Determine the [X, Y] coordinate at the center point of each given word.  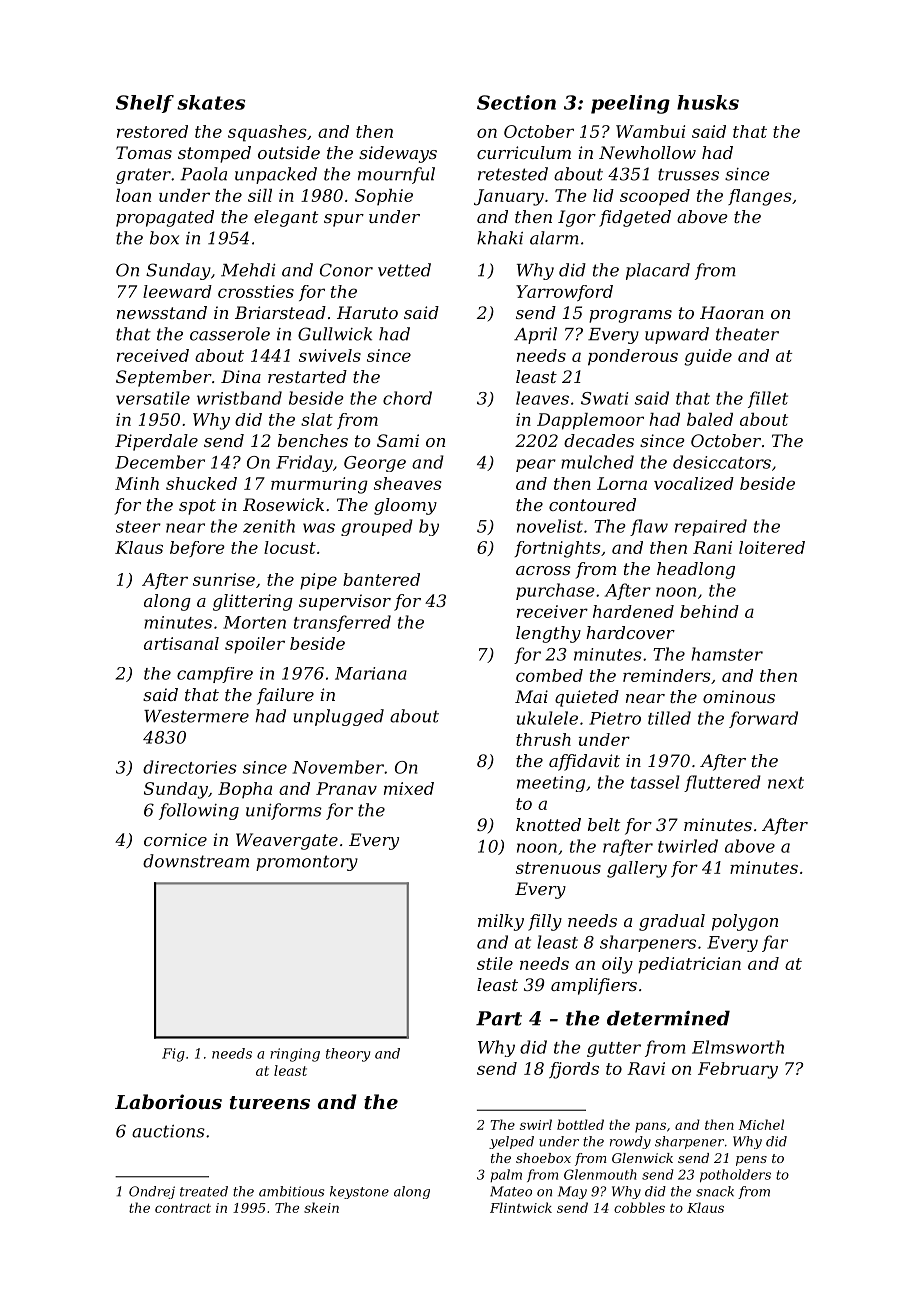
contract [183, 1208]
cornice [175, 839]
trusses [688, 174]
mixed [409, 788]
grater [143, 176]
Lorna [622, 483]
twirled [688, 846]
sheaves [408, 483]
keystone [359, 1192]
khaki [500, 238]
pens [751, 1161]
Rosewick [283, 504]
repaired [711, 527]
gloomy [405, 506]
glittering [253, 602]
